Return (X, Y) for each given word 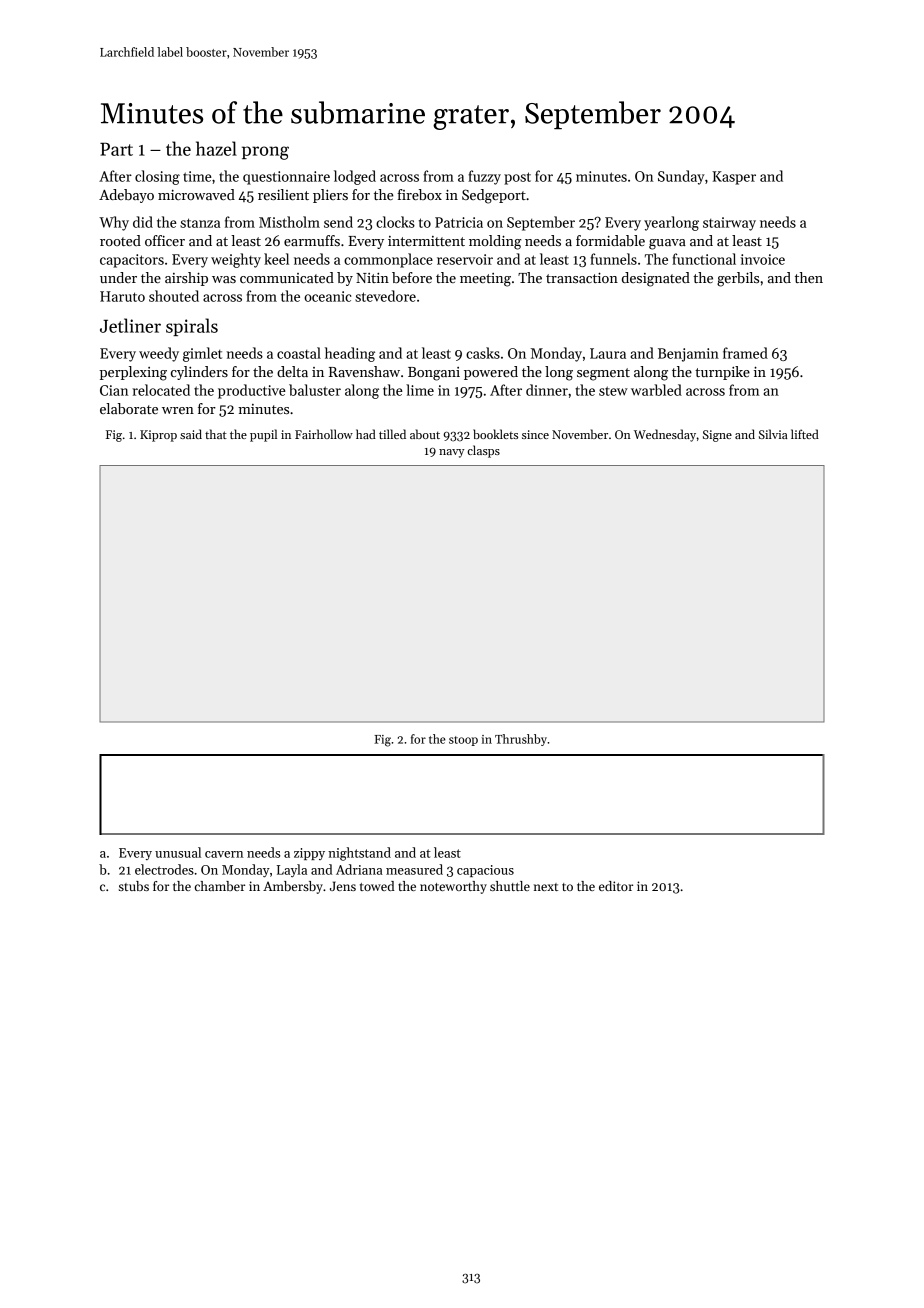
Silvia (773, 434)
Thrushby (521, 740)
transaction (582, 277)
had (366, 434)
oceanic (327, 296)
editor (616, 886)
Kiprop (158, 436)
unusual (178, 852)
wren (178, 410)
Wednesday (665, 435)
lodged (355, 177)
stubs (134, 886)
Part (116, 149)
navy (452, 453)
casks (483, 353)
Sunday (681, 177)
